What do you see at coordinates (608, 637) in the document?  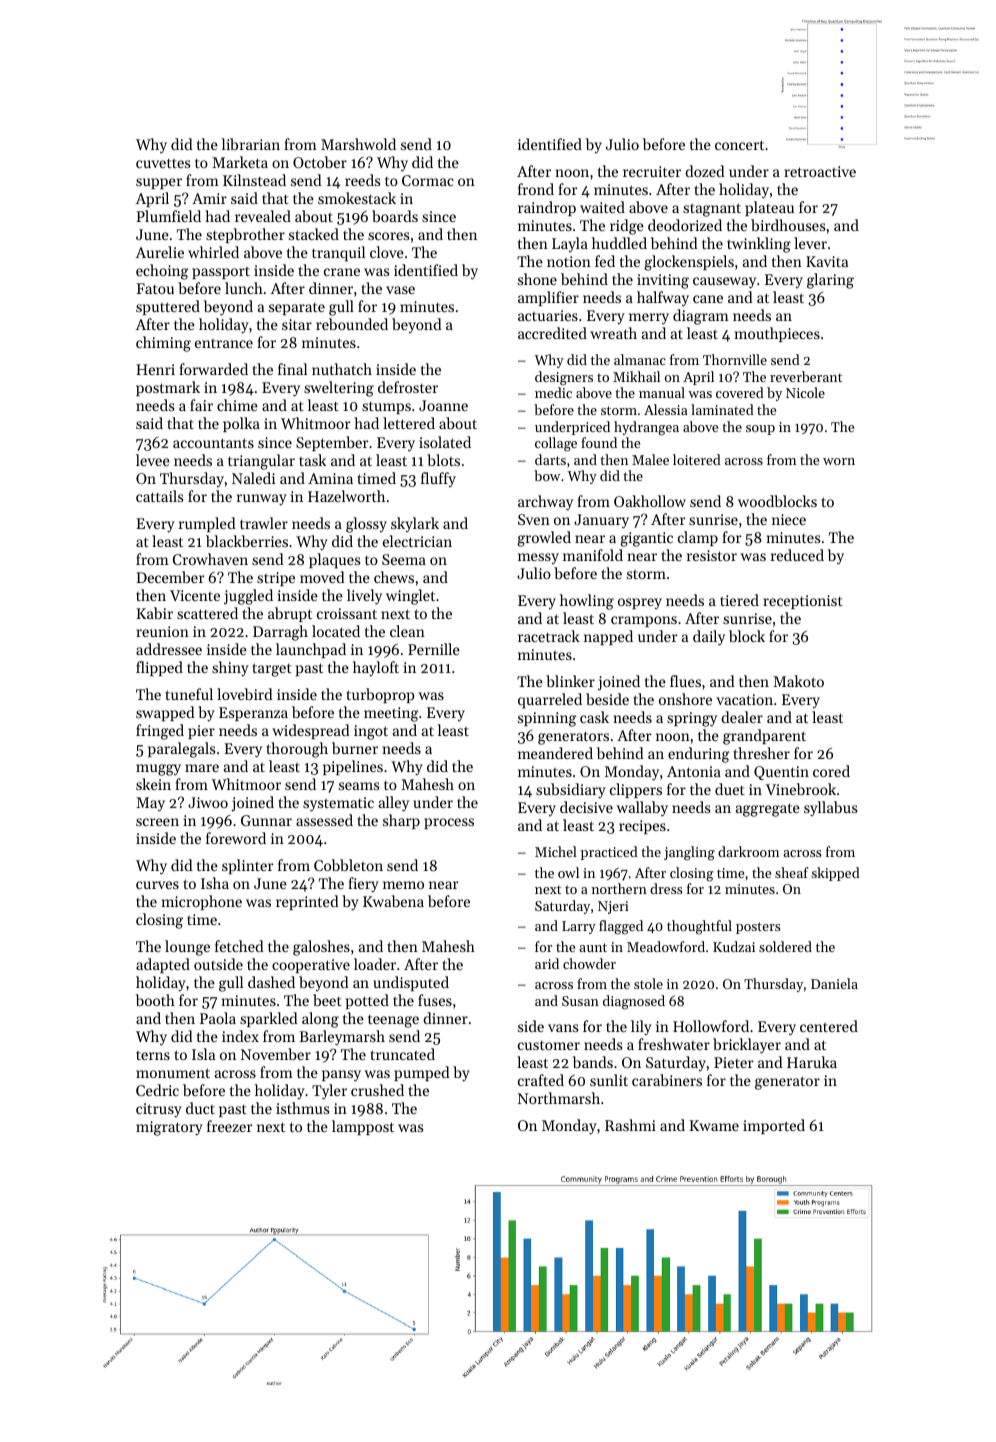 I see `napped` at bounding box center [608, 637].
